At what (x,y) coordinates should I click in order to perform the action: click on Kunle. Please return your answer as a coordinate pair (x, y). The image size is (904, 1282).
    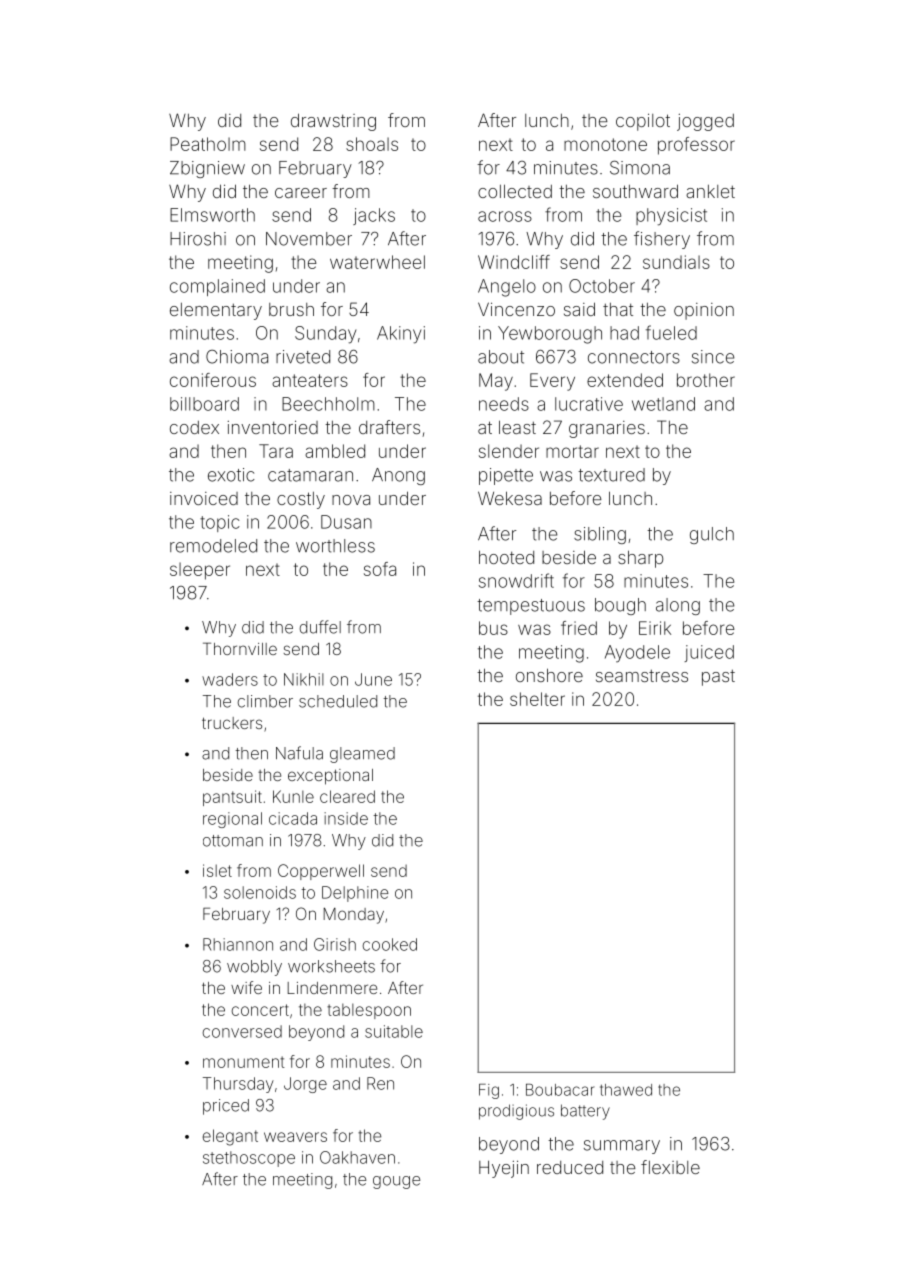
    Looking at the image, I should click on (293, 796).
